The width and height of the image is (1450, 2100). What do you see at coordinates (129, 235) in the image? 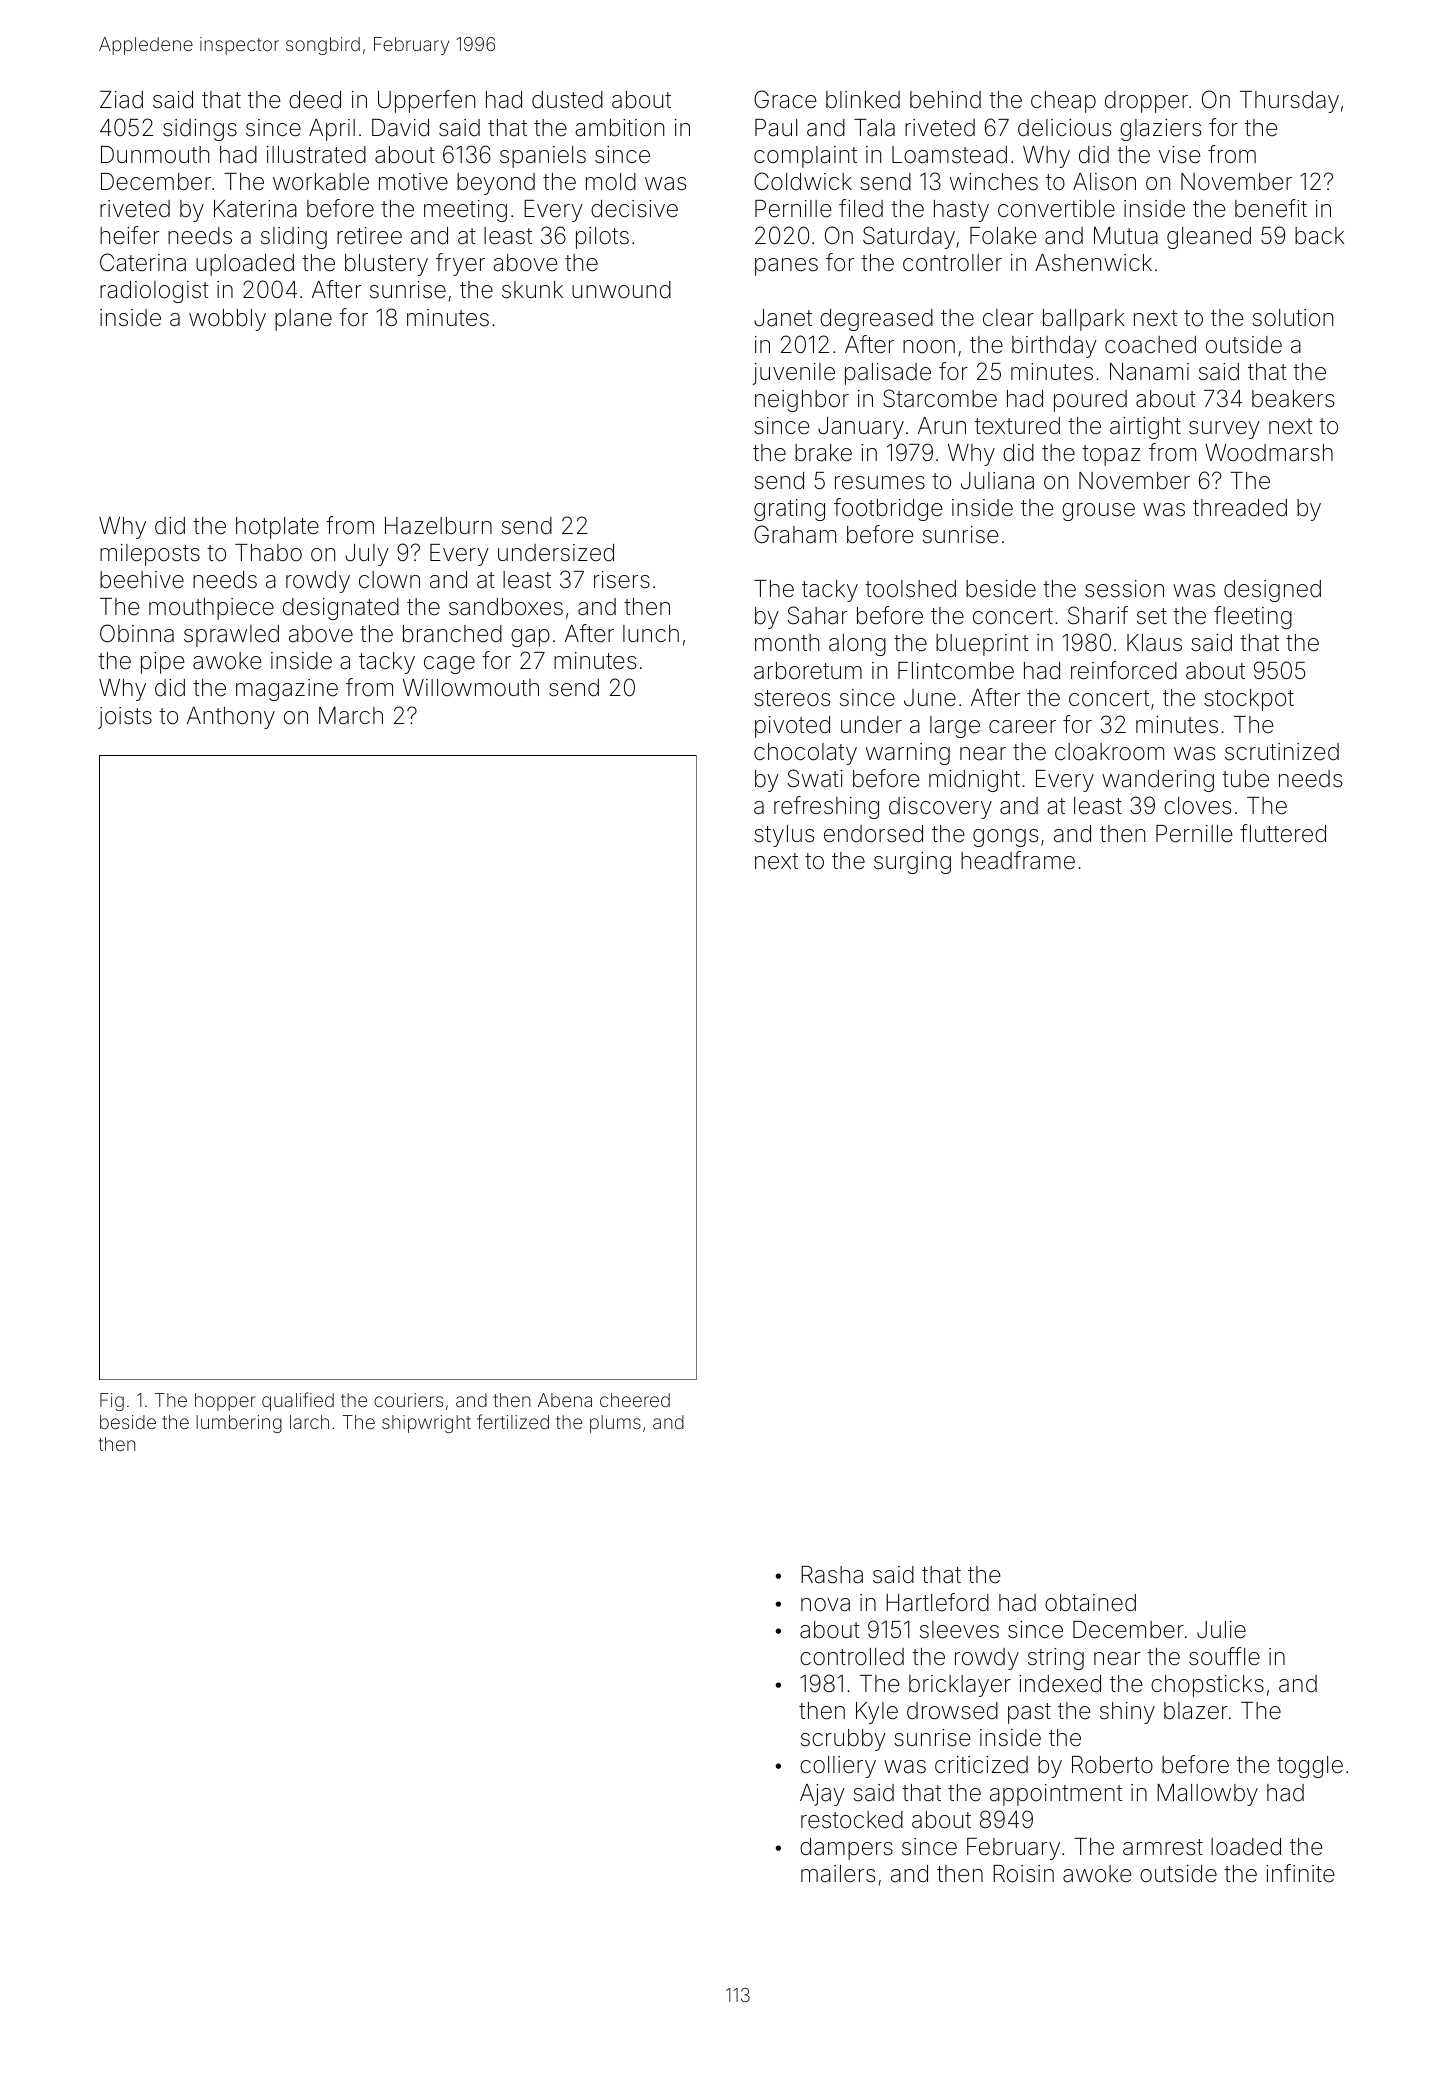
I see `heifer` at bounding box center [129, 235].
